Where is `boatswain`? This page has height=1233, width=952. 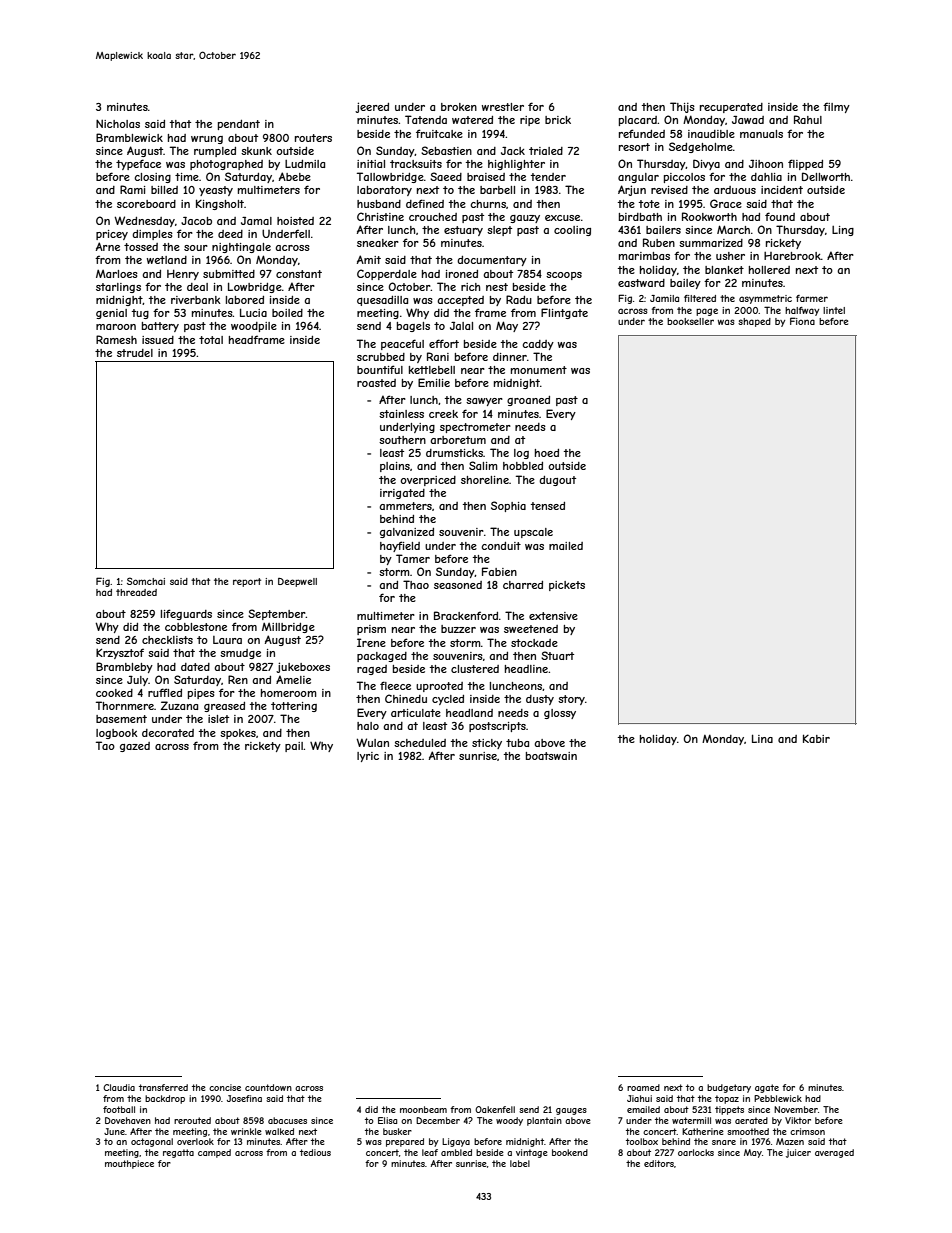 boatswain is located at coordinates (551, 756).
